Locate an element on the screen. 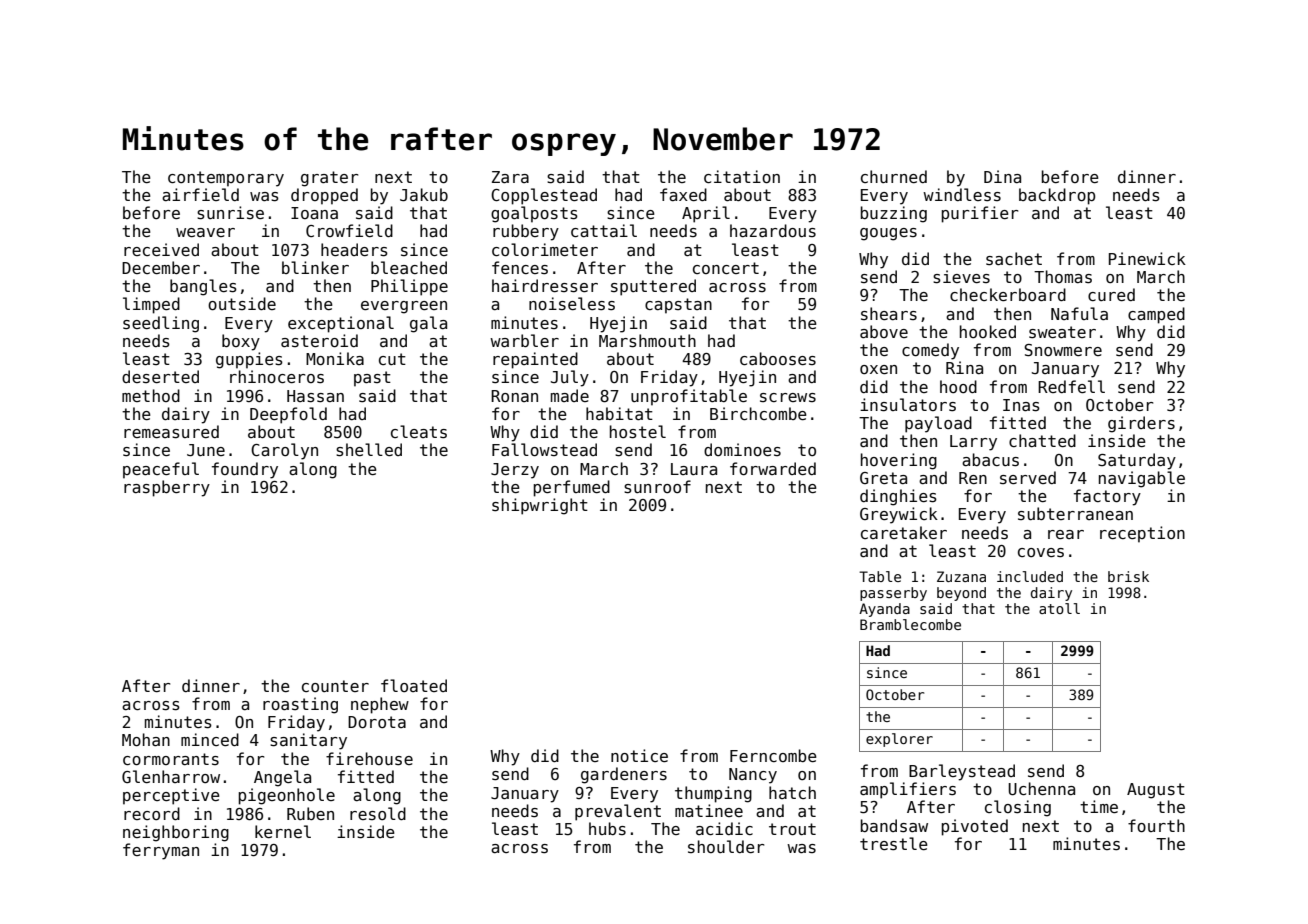 This screenshot has width=1308, height=924. exceptional is located at coordinates (341, 324).
